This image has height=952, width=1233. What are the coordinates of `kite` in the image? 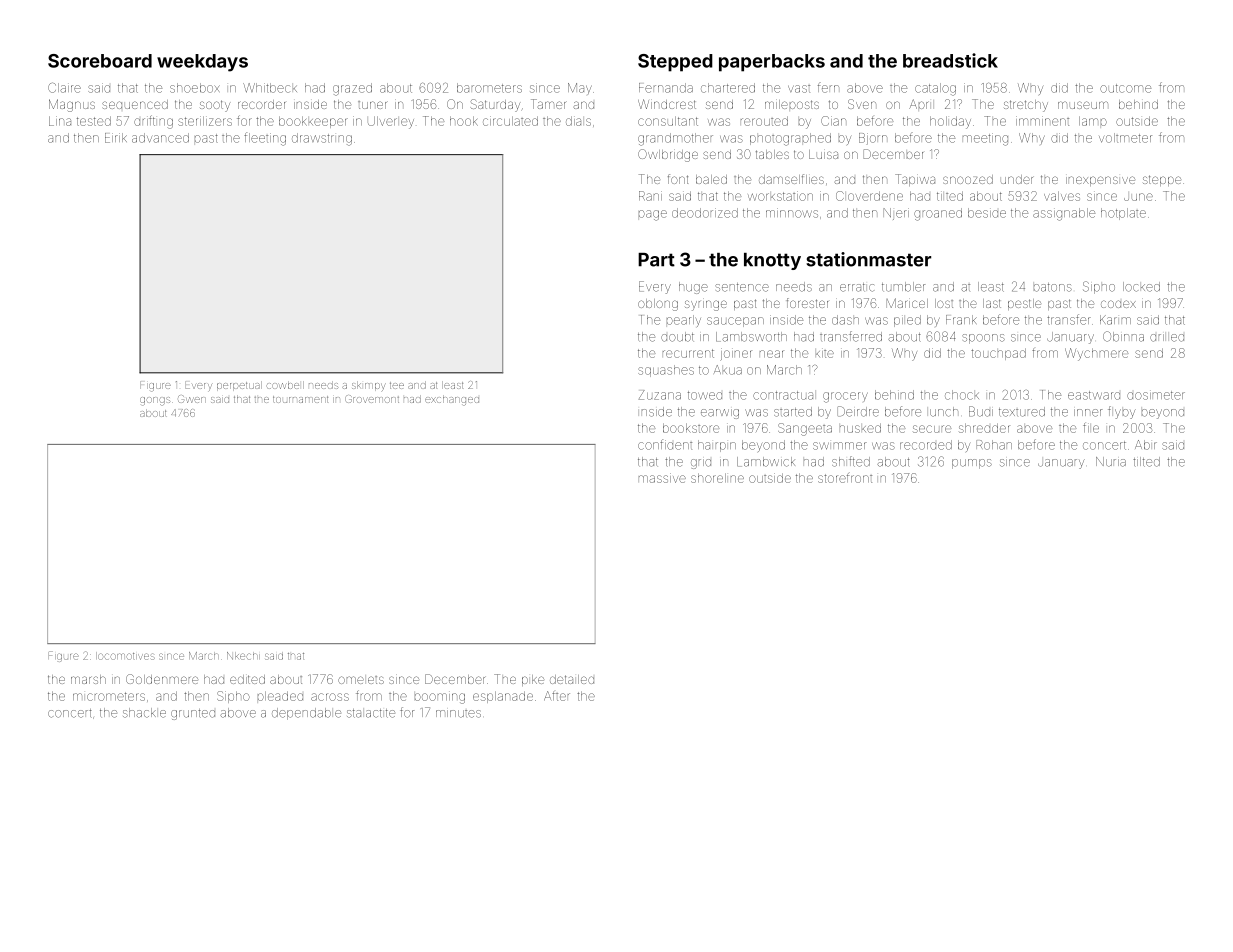 It's located at (825, 354).
